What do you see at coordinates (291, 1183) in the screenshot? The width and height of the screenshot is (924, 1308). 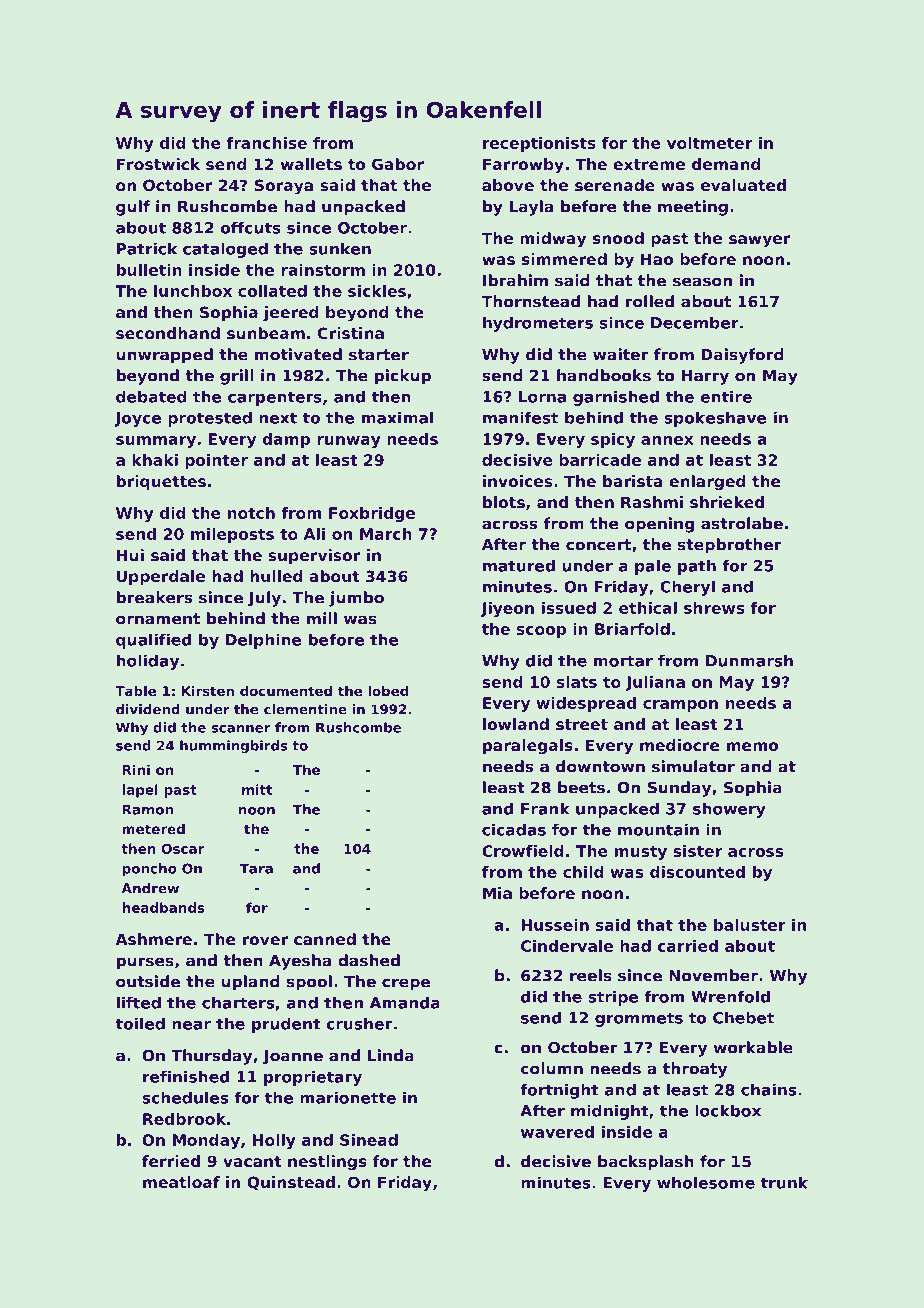 I see `Quinstead` at bounding box center [291, 1183].
